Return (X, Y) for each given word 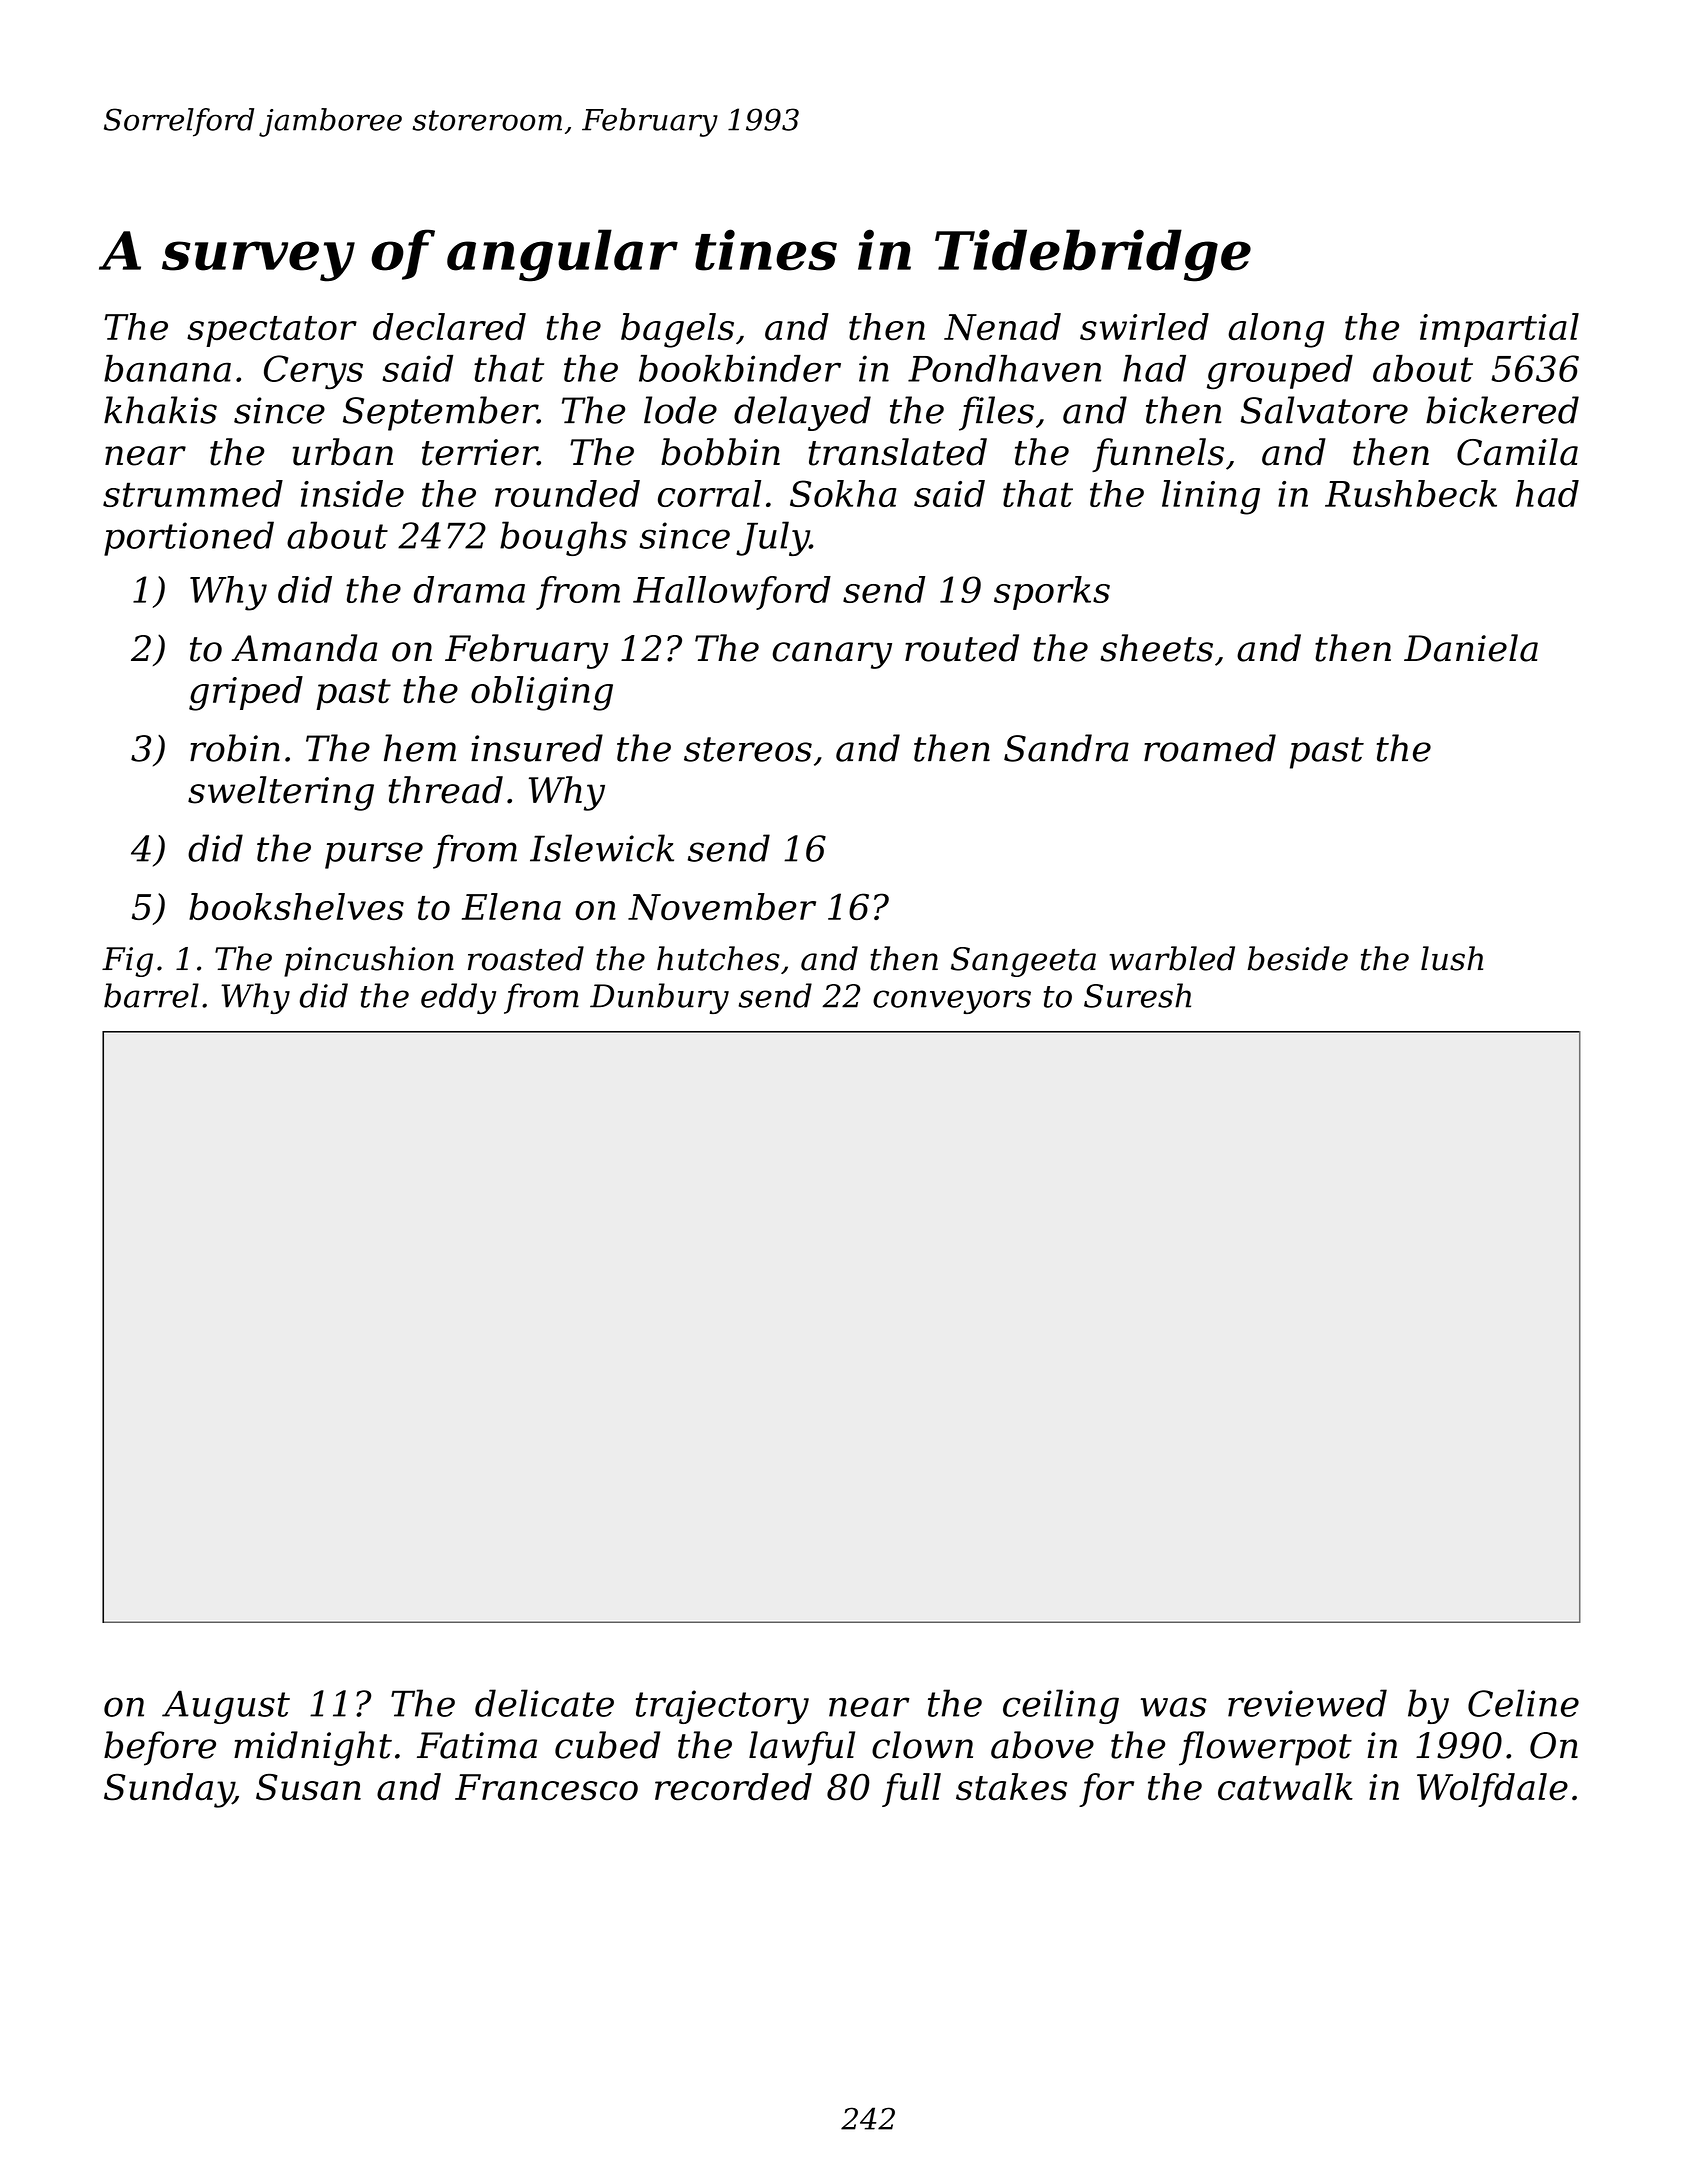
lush (1452, 958)
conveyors (952, 1002)
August (226, 1707)
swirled (1144, 327)
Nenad (1002, 327)
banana (167, 368)
